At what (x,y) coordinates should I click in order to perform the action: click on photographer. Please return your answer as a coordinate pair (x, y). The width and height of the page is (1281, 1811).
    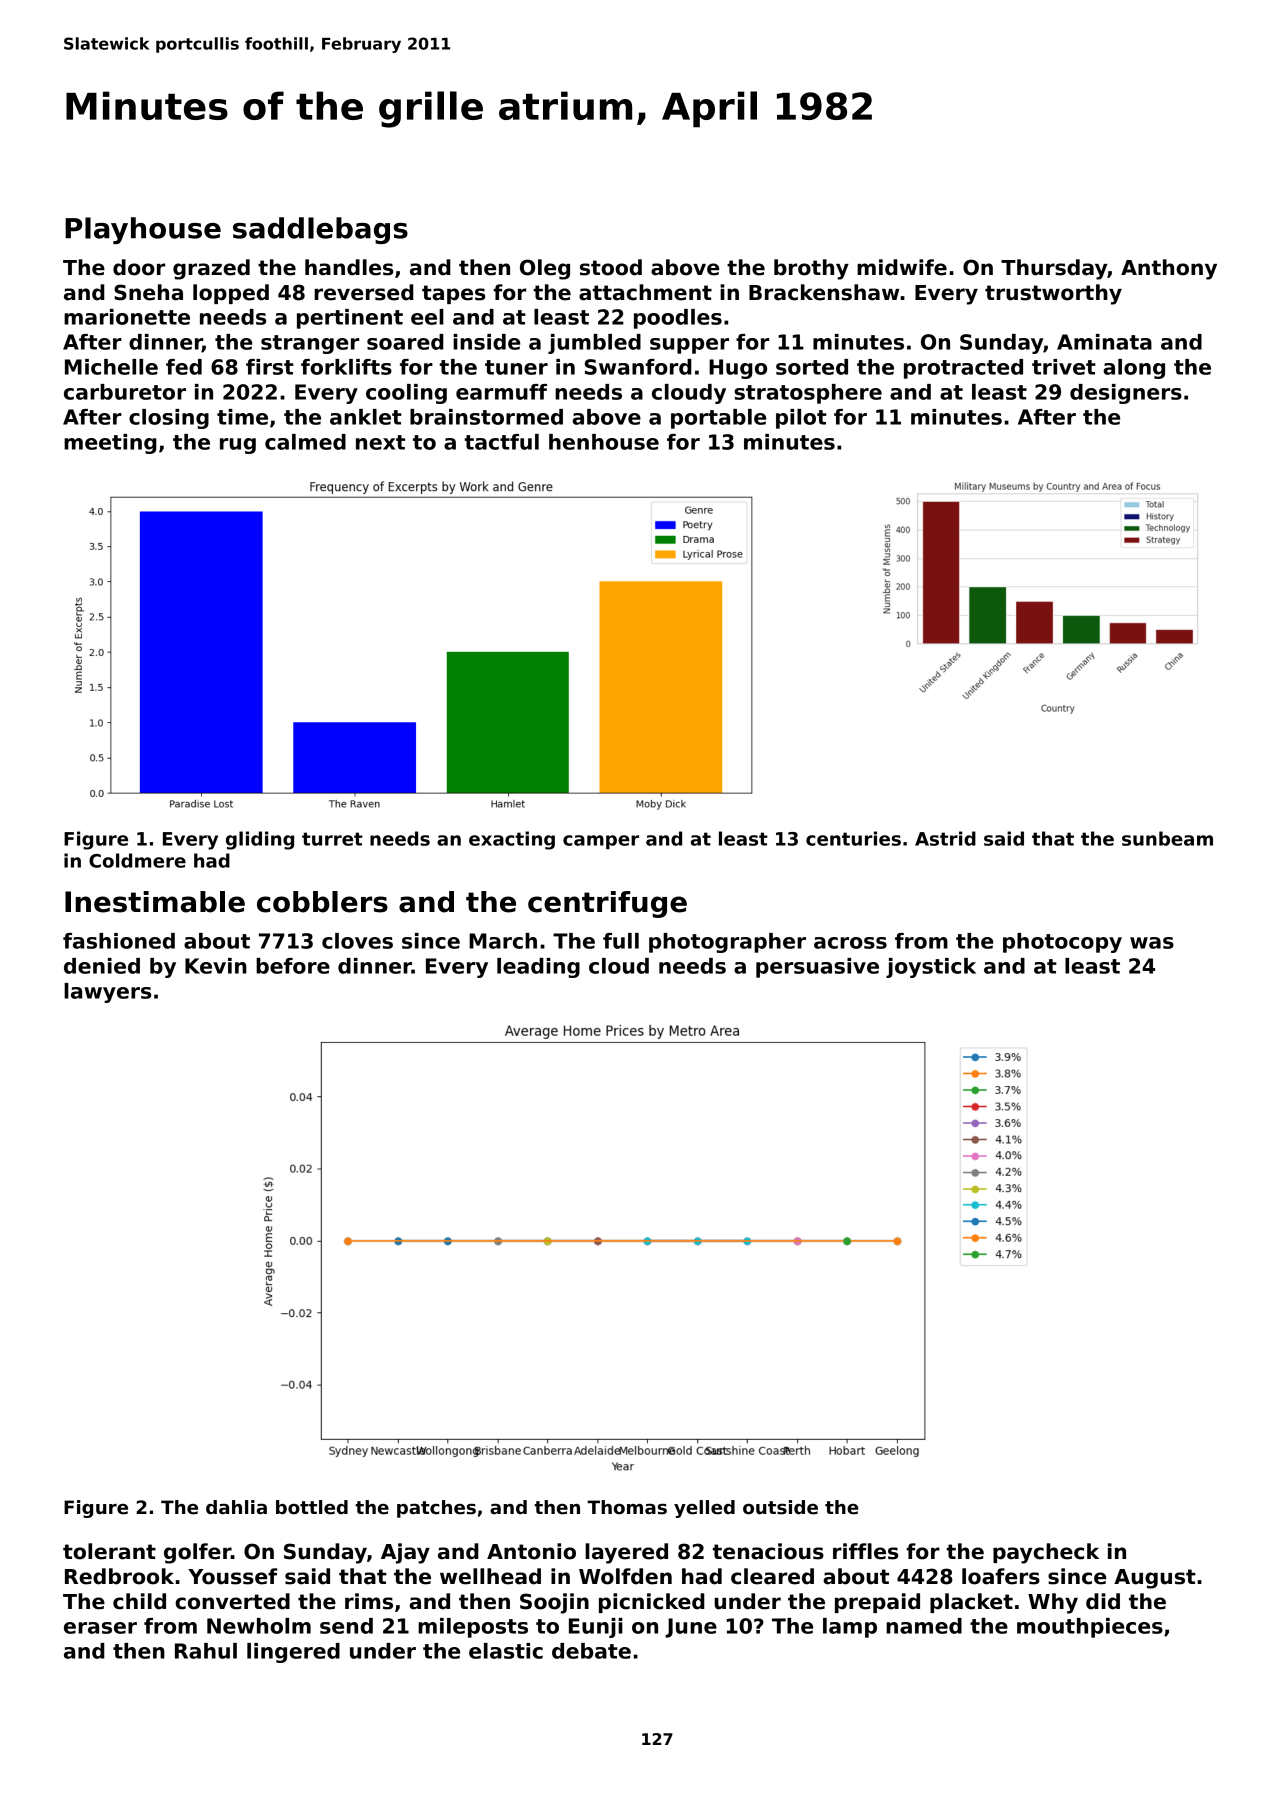
    Looking at the image, I should click on (727, 943).
